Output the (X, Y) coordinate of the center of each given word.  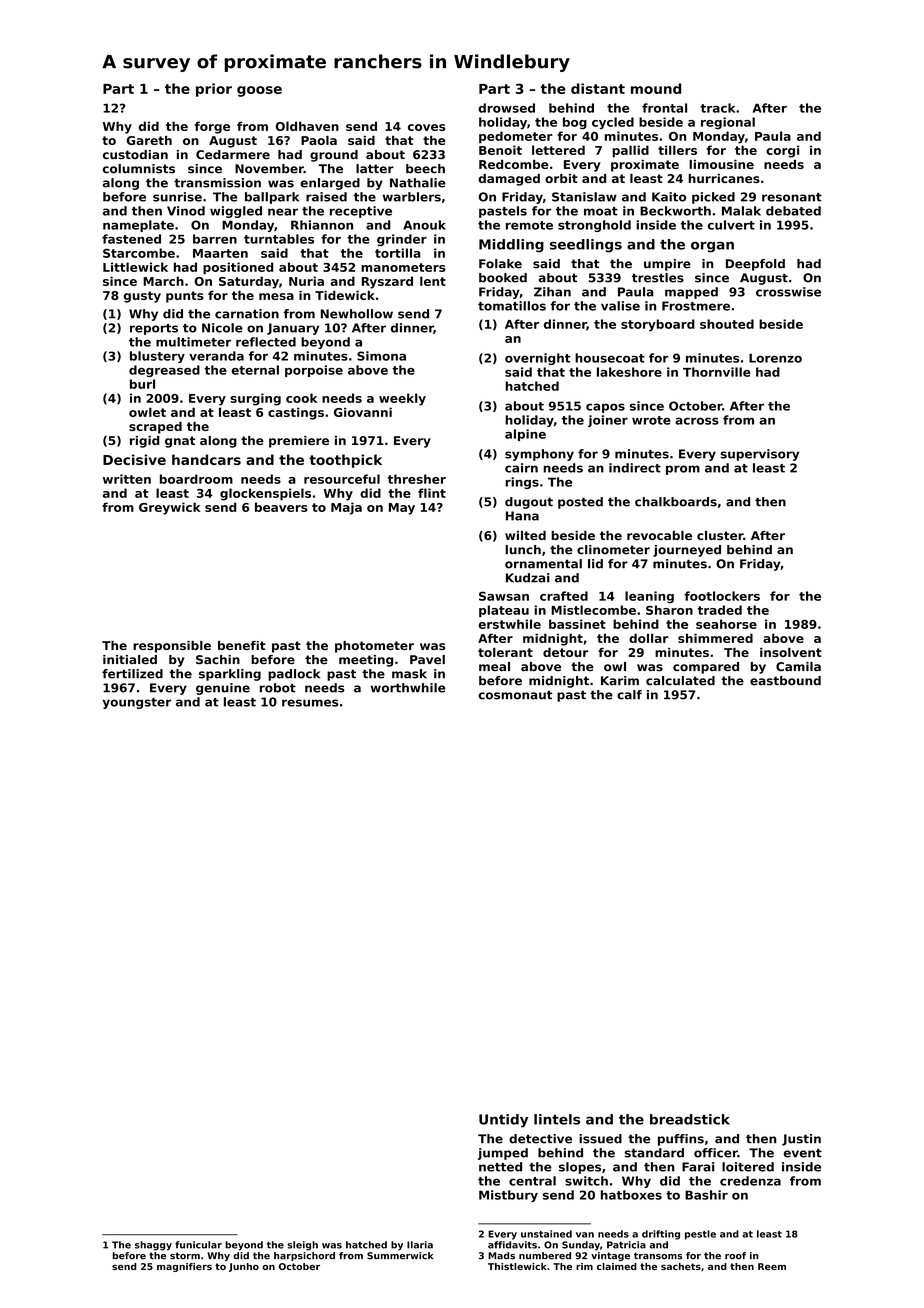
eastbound (785, 681)
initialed (130, 659)
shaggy (153, 1246)
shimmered (715, 638)
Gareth (149, 140)
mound (656, 88)
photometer (374, 647)
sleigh (302, 1246)
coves (426, 127)
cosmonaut (515, 695)
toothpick (345, 461)
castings (296, 413)
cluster (720, 535)
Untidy (503, 1121)
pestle (700, 1235)
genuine (223, 689)
